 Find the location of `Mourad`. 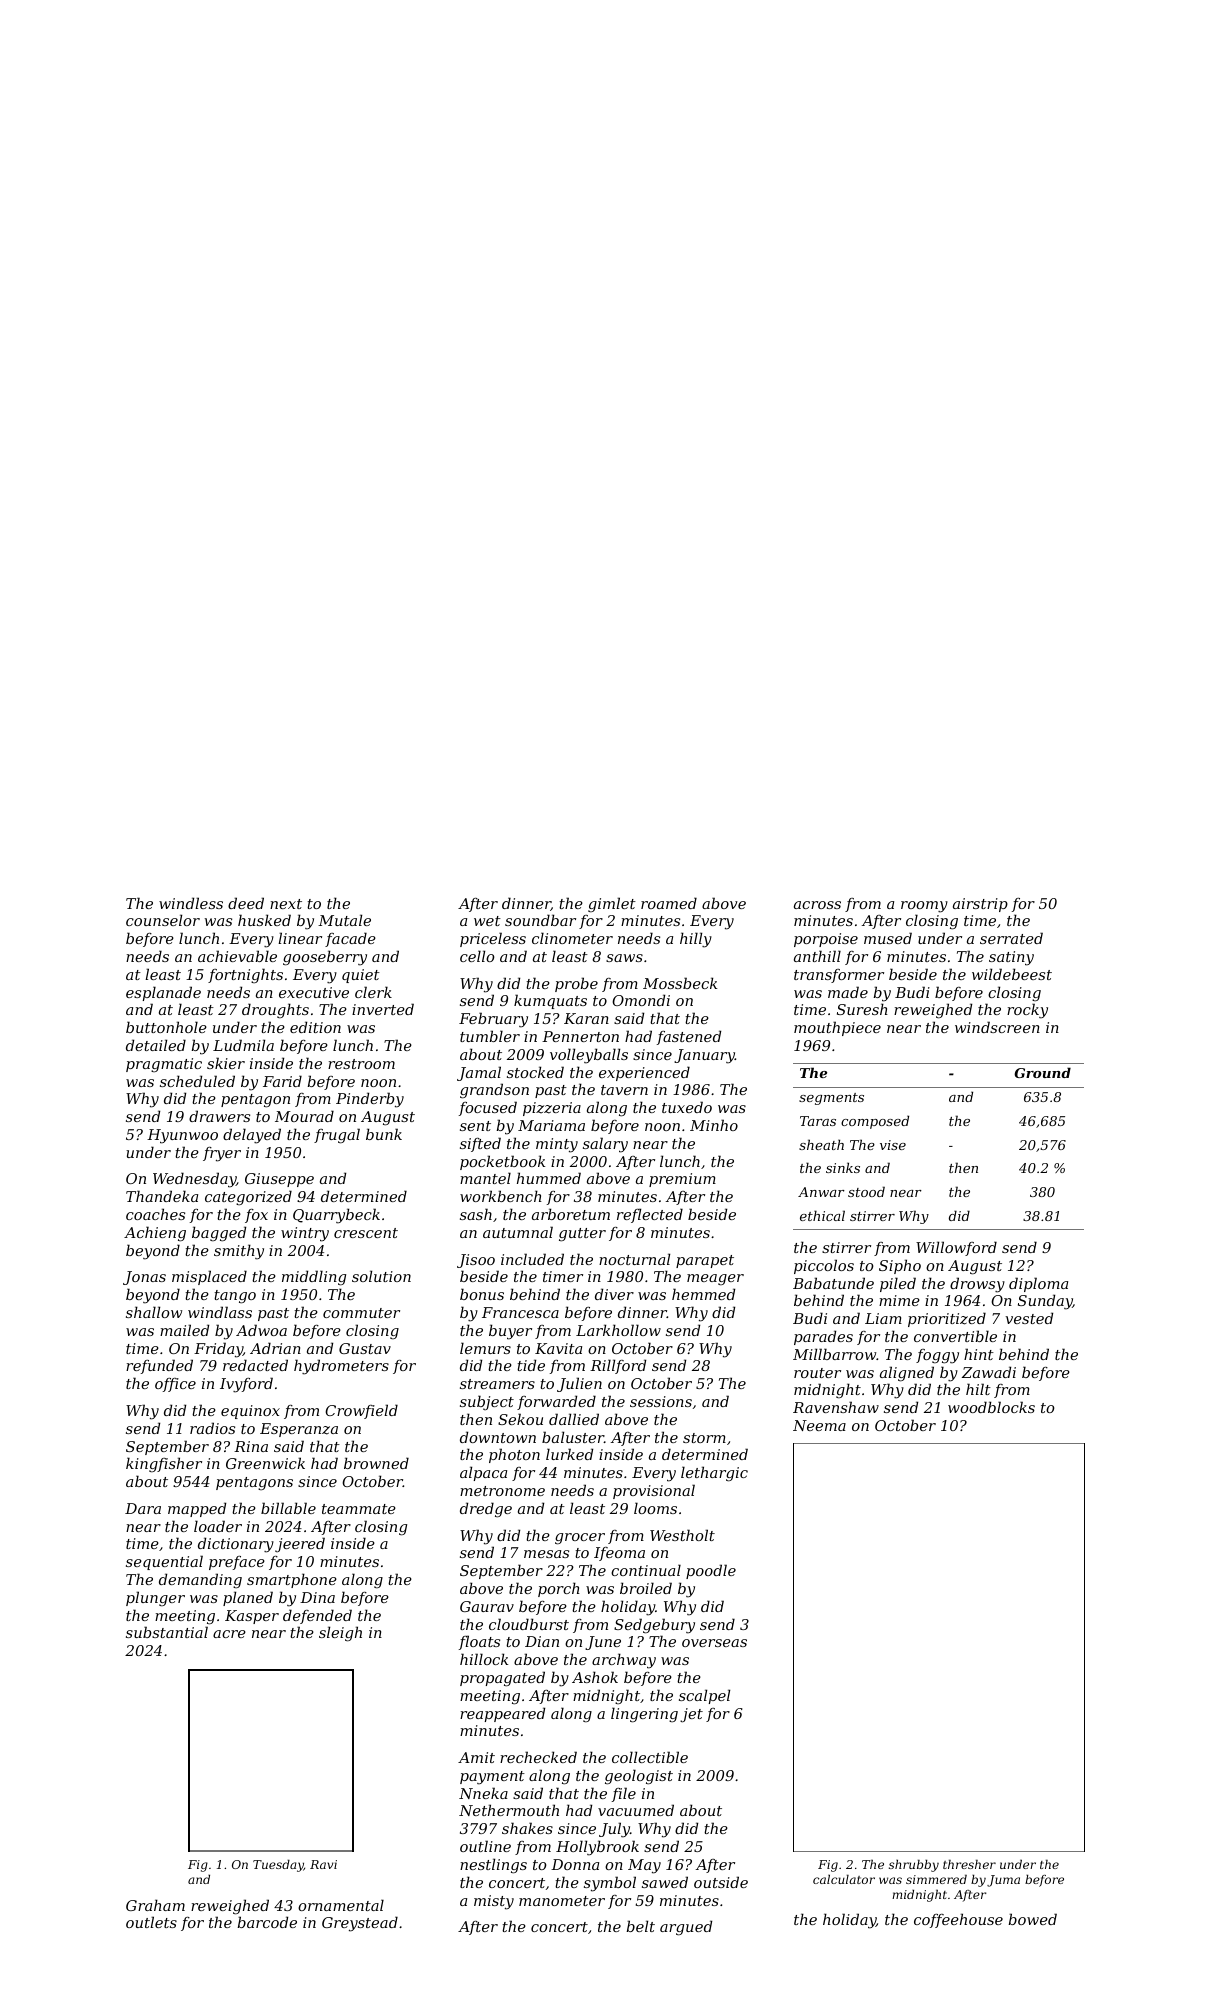

Mourad is located at coordinates (304, 1116).
